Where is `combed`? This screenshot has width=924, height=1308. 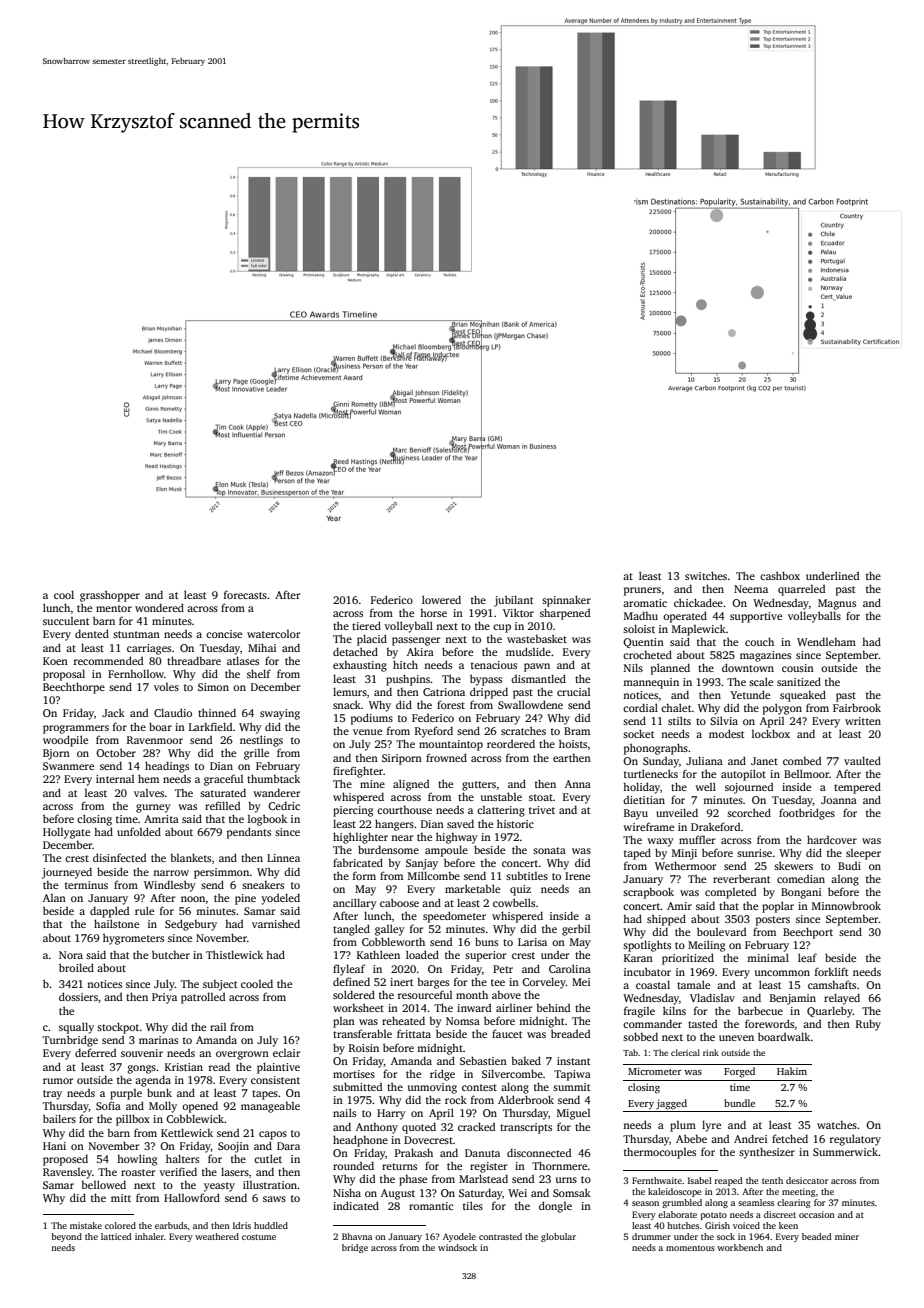
combed is located at coordinates (802, 761).
